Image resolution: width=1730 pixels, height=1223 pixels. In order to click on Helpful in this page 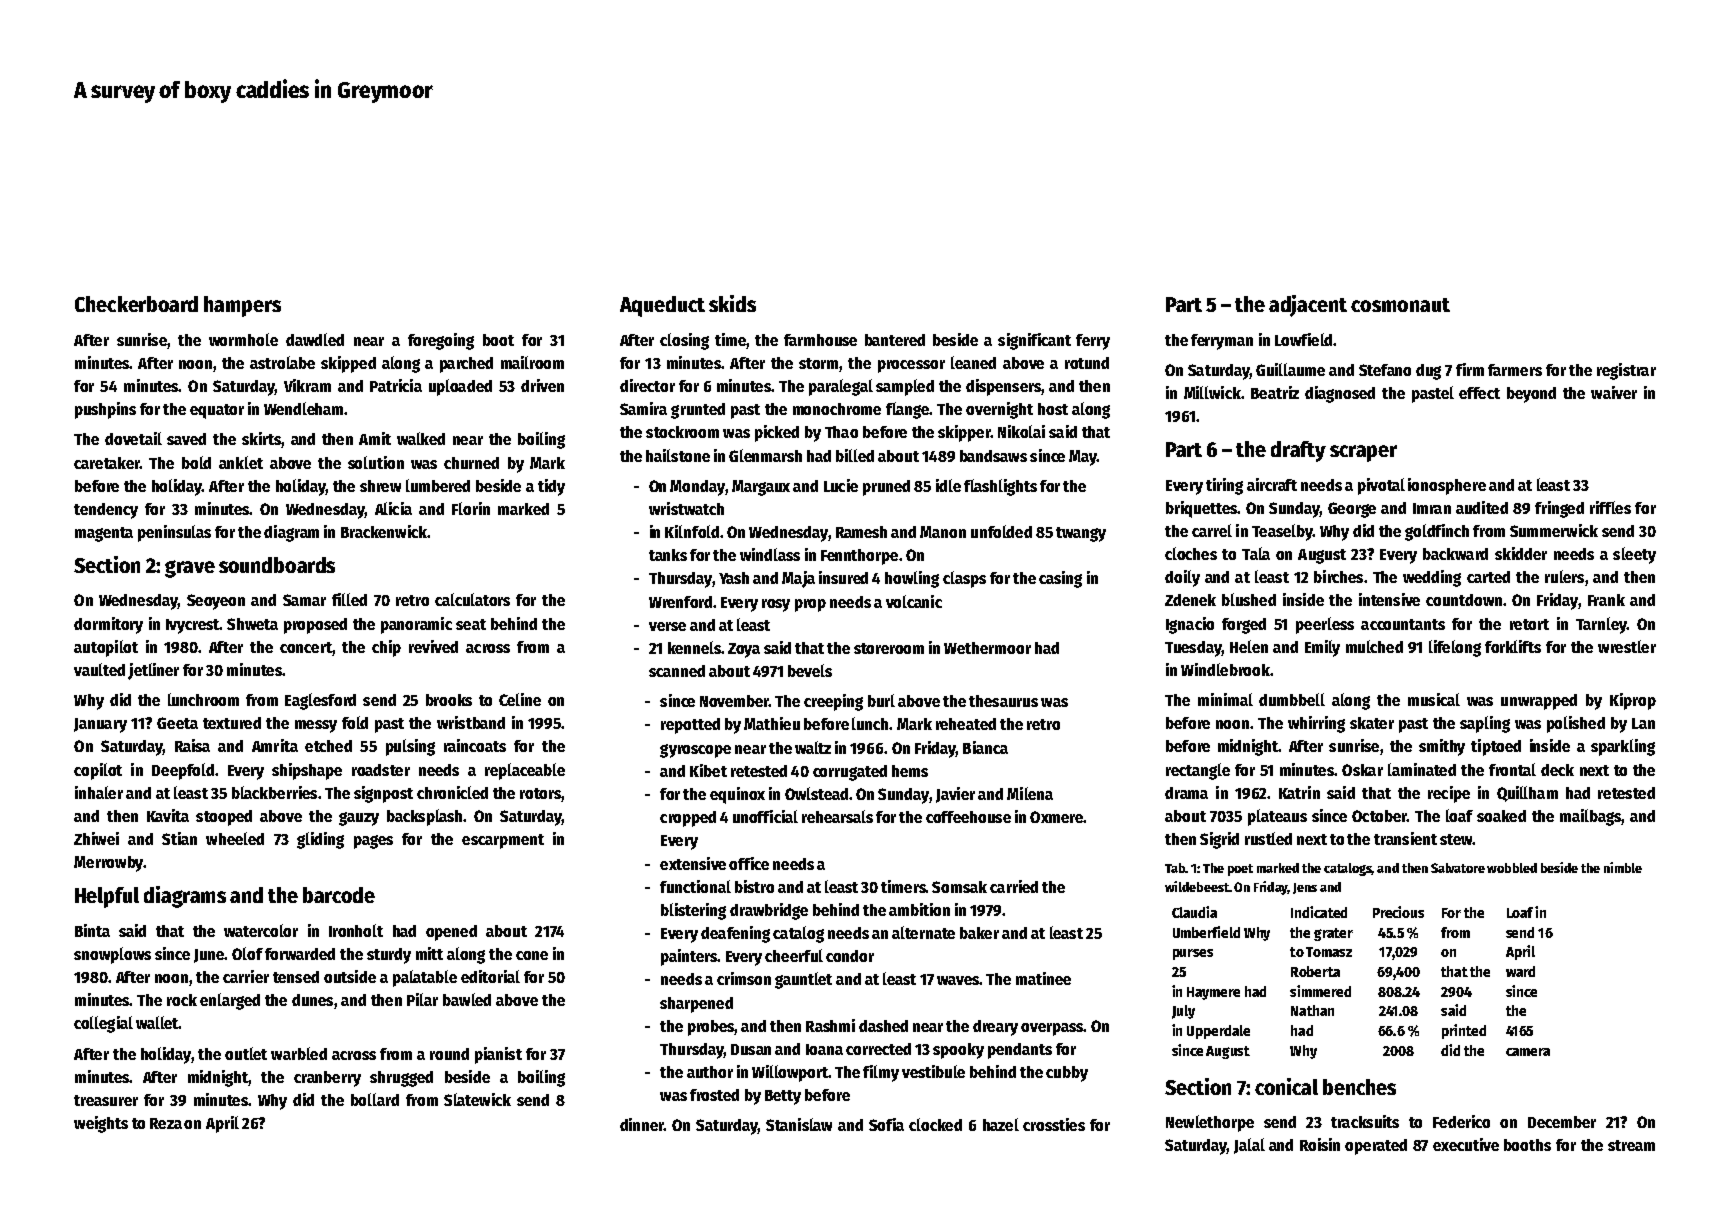, I will do `click(107, 897)`.
